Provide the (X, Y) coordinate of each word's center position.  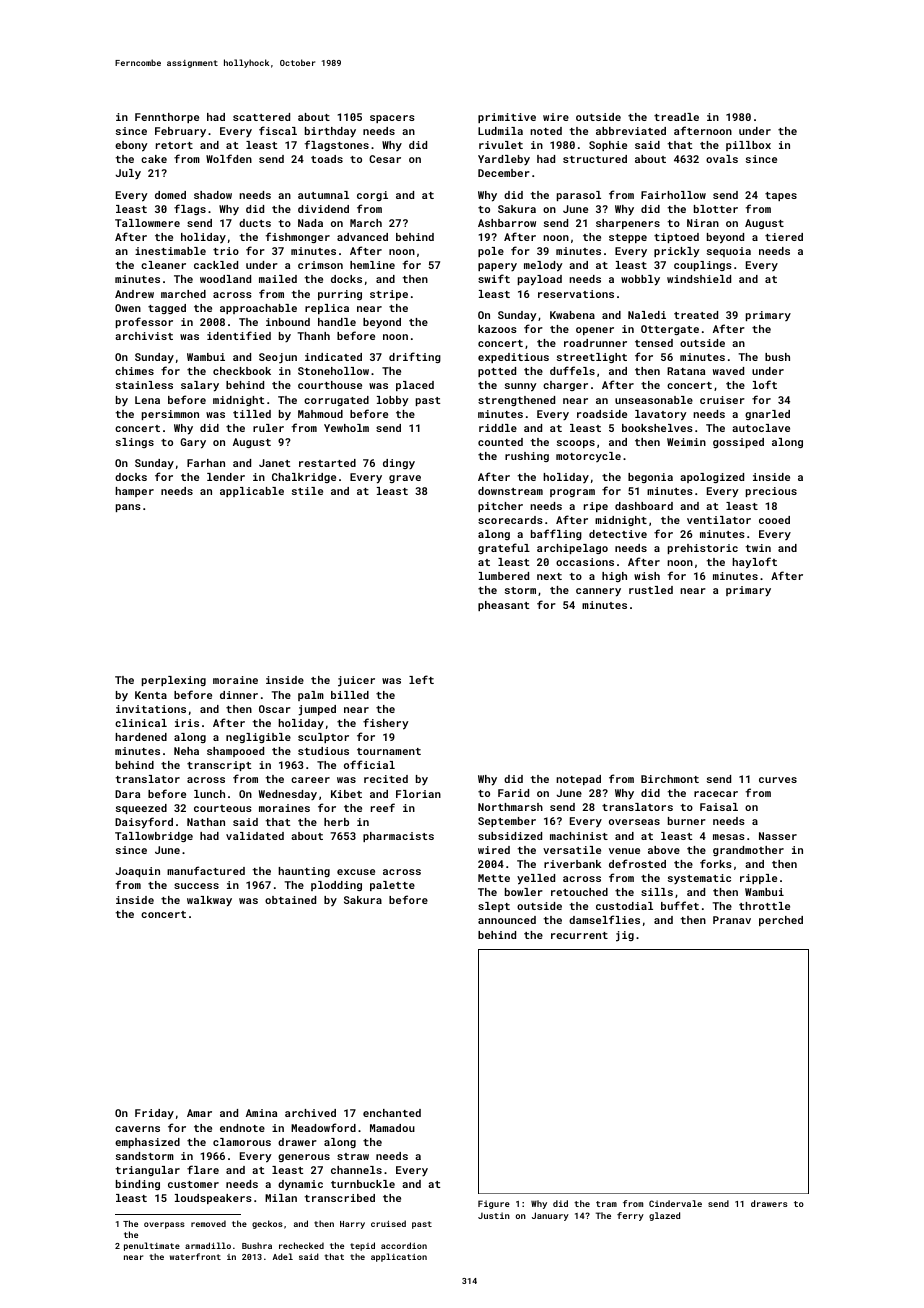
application (399, 1257)
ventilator (719, 520)
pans (128, 508)
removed (208, 1223)
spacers (392, 119)
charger (565, 386)
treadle (676, 117)
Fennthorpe (167, 118)
